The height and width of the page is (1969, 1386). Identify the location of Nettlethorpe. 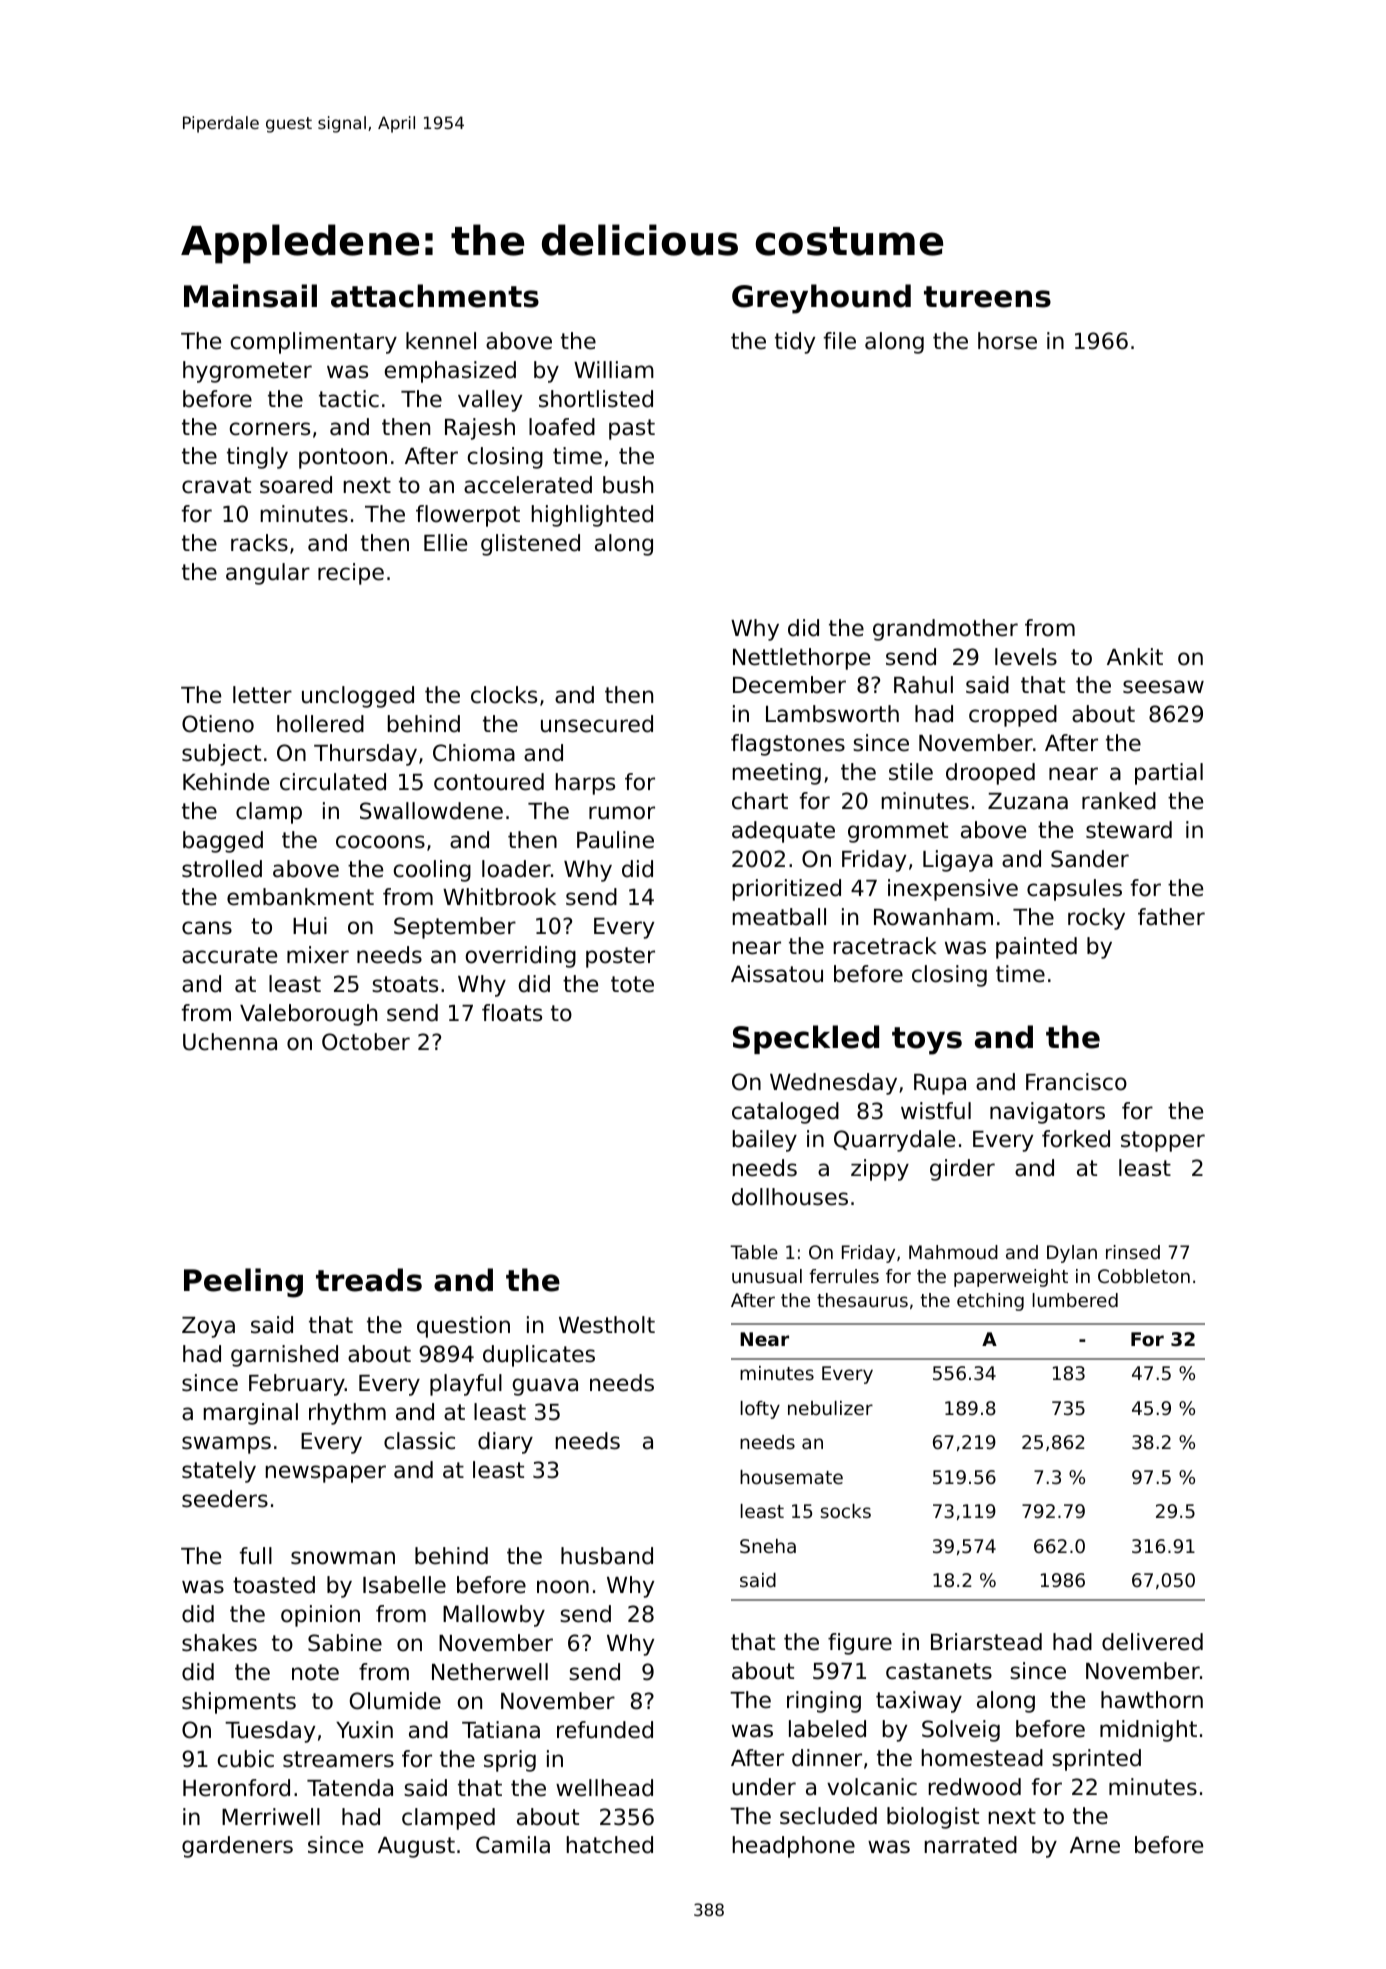
(801, 659).
